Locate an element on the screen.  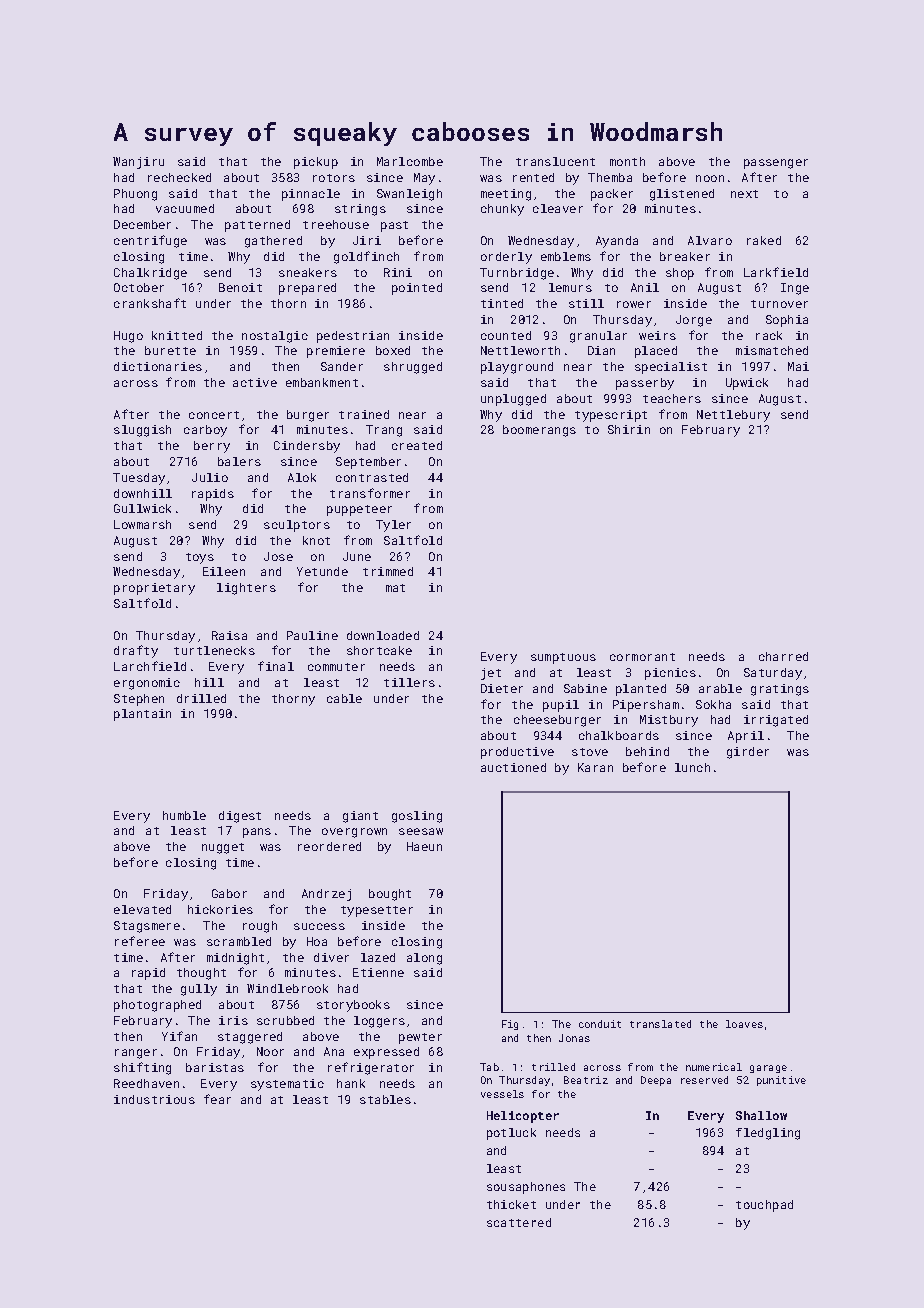
along is located at coordinates (424, 959).
